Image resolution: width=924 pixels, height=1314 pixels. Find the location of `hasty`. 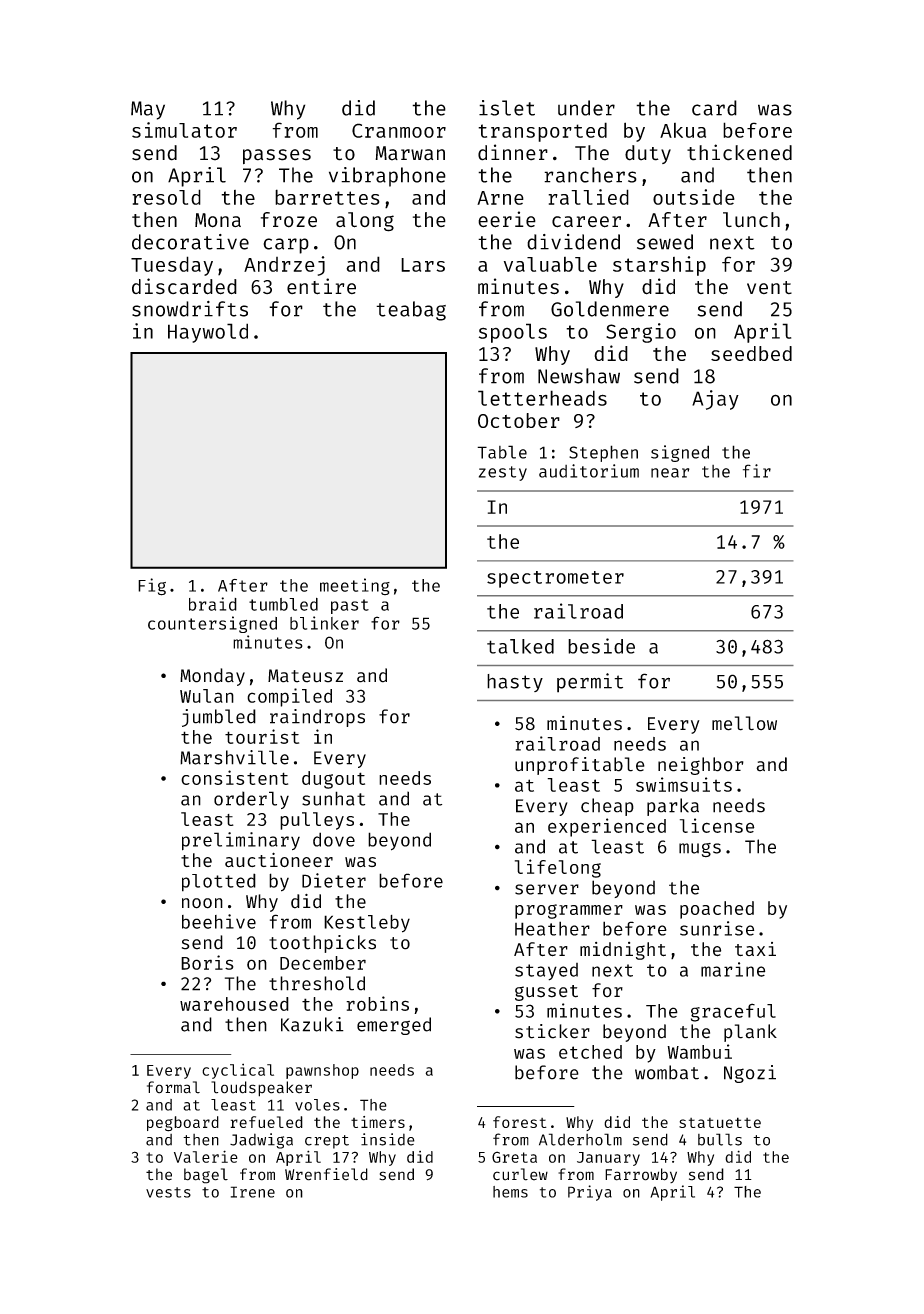

hasty is located at coordinates (515, 683).
